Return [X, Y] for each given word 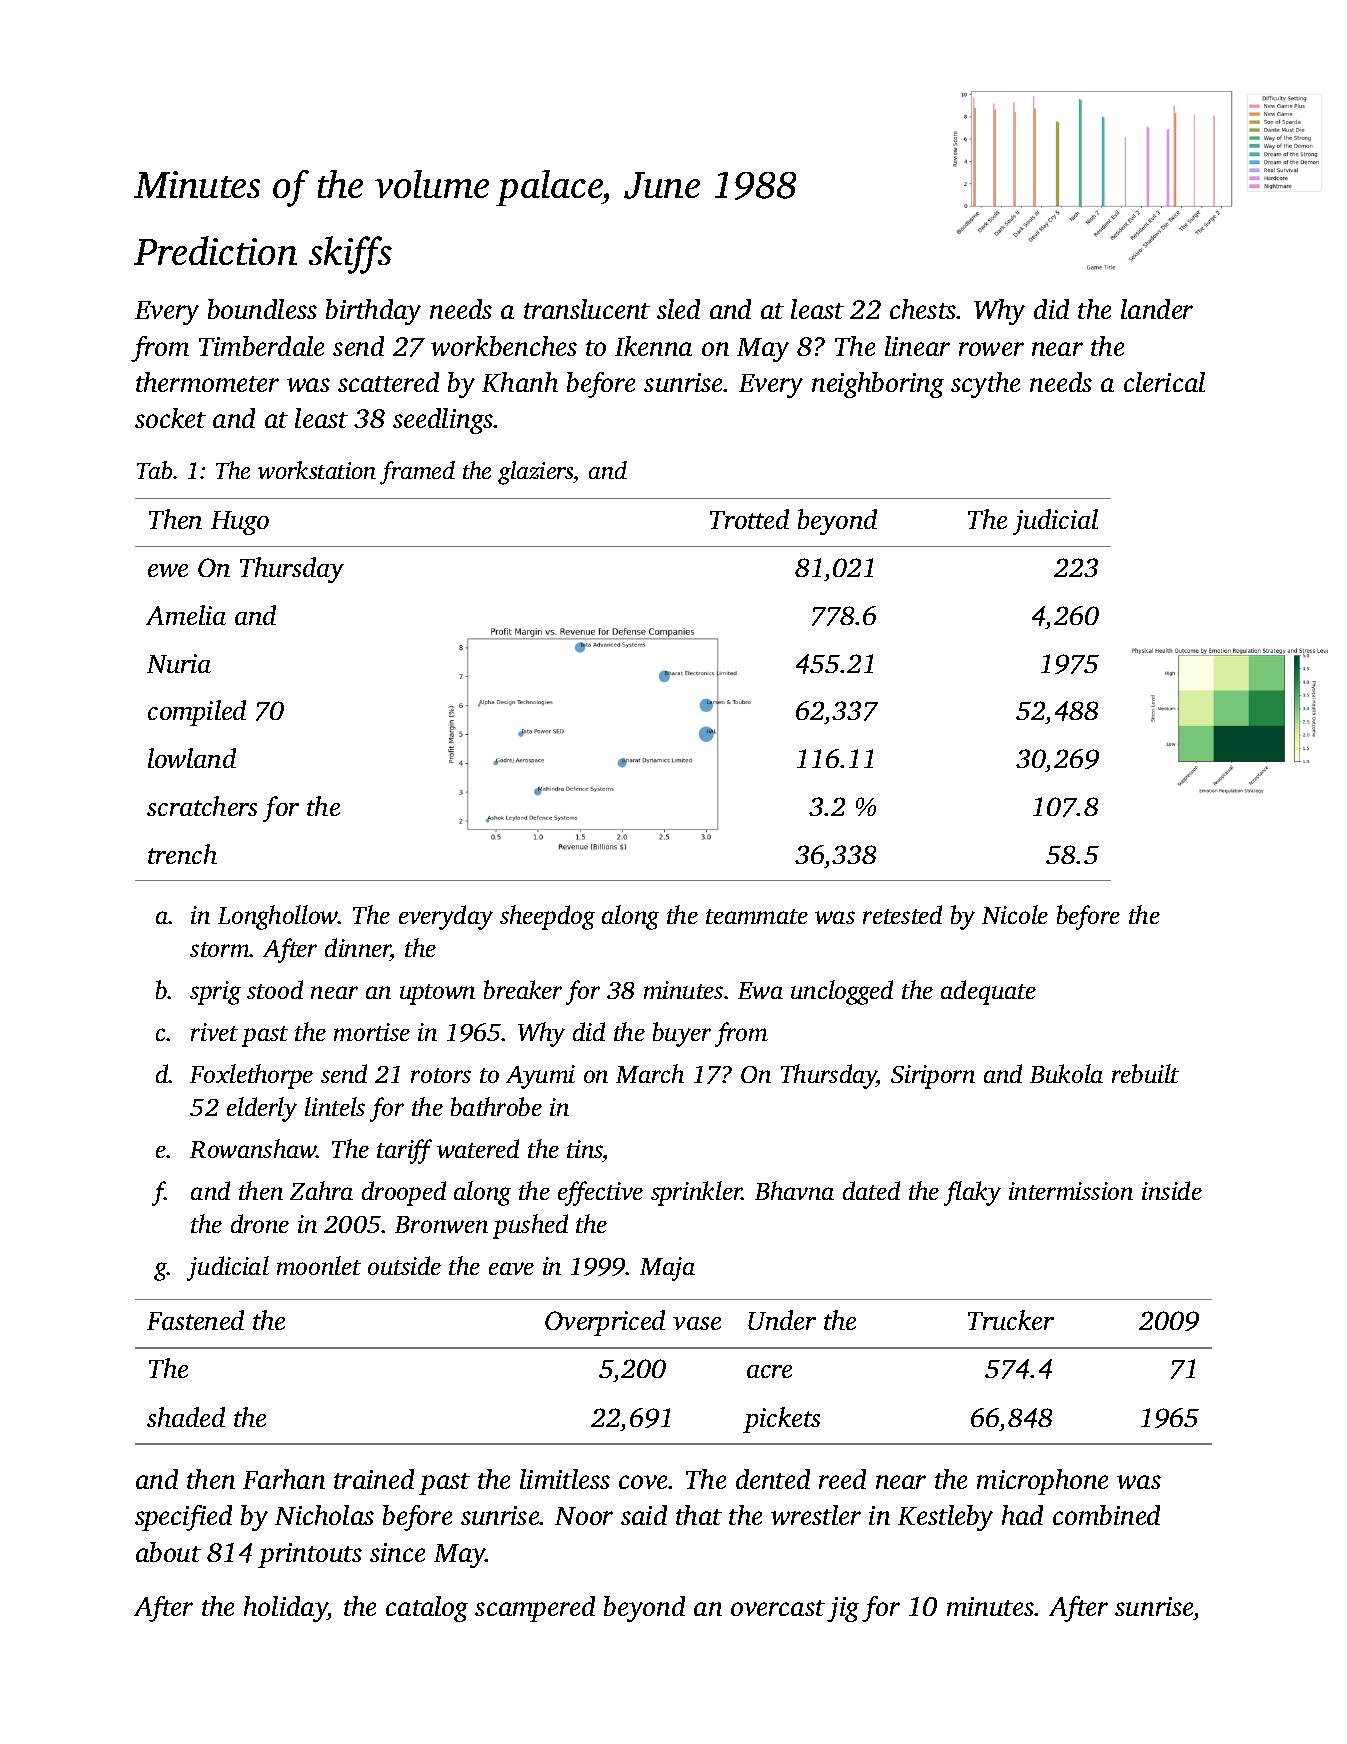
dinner [358, 949]
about [168, 1552]
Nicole [1015, 914]
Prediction [215, 250]
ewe [168, 570]
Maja [667, 1269]
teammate [757, 916]
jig [843, 1609]
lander [1157, 309]
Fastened [195, 1320]
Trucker [1011, 1320]
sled [678, 309]
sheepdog [547, 917]
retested [902, 914]
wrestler [816, 1515]
